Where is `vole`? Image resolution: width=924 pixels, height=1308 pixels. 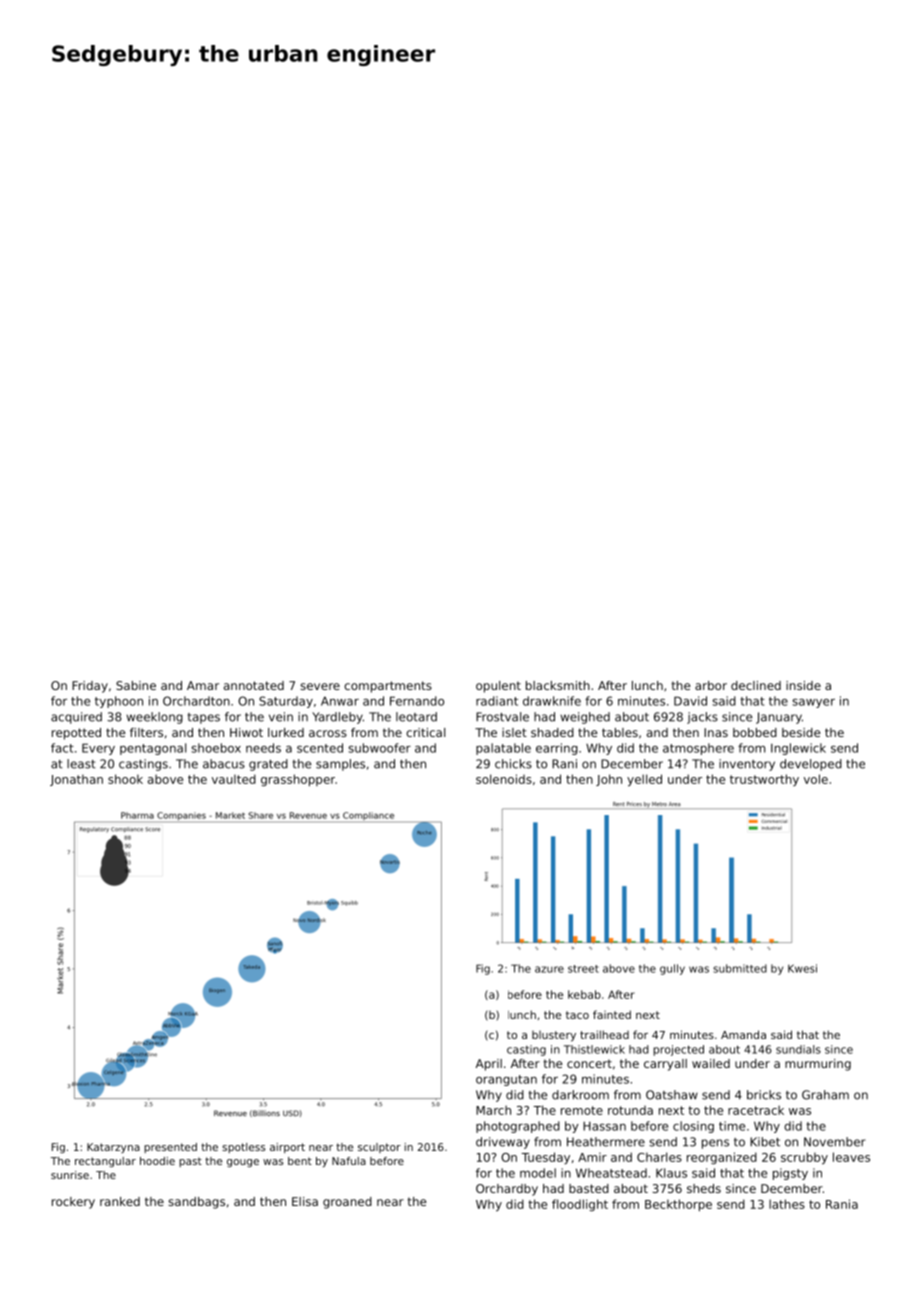
vole is located at coordinates (816, 779).
